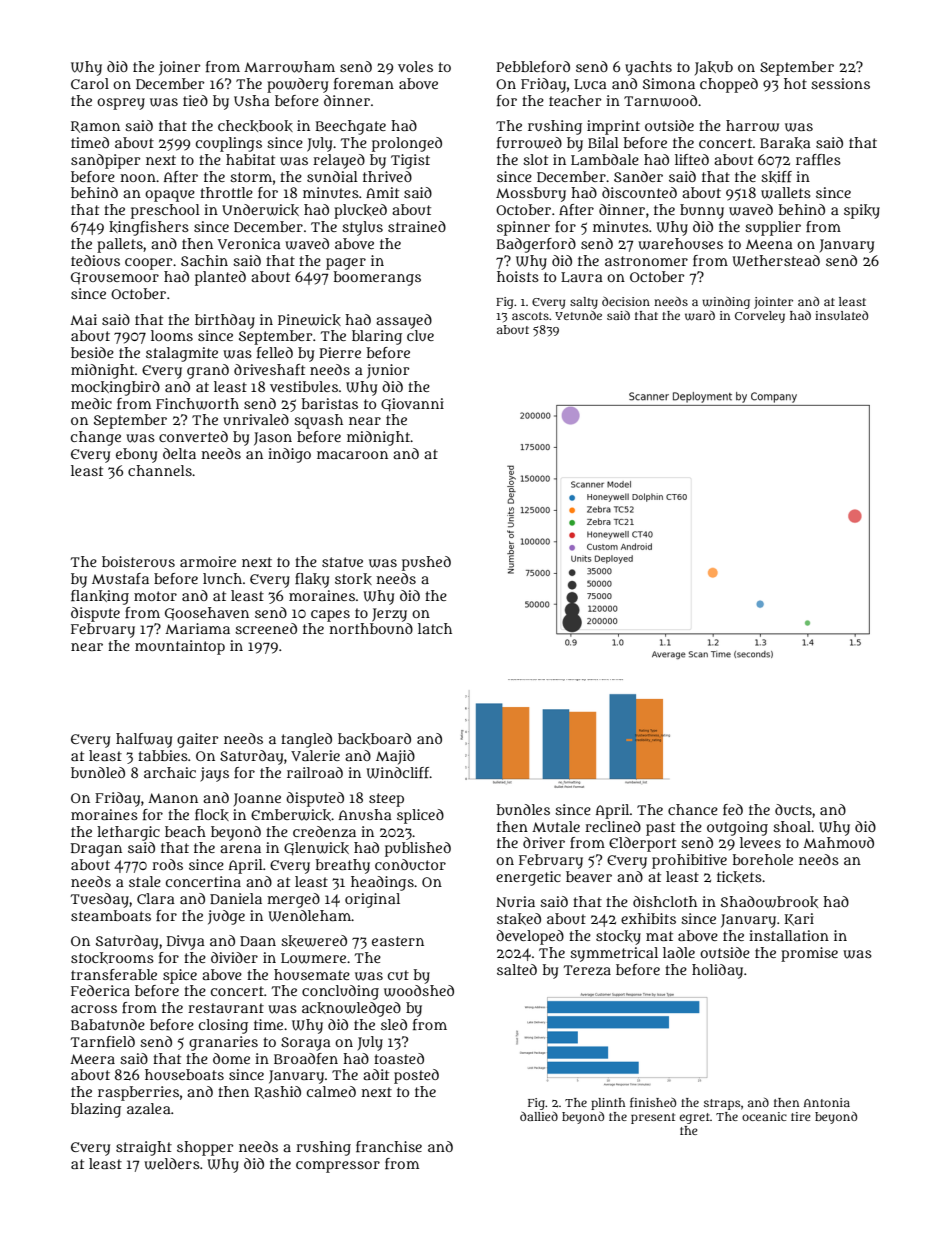 This image has height=1233, width=952. I want to click on bunny, so click(702, 211).
